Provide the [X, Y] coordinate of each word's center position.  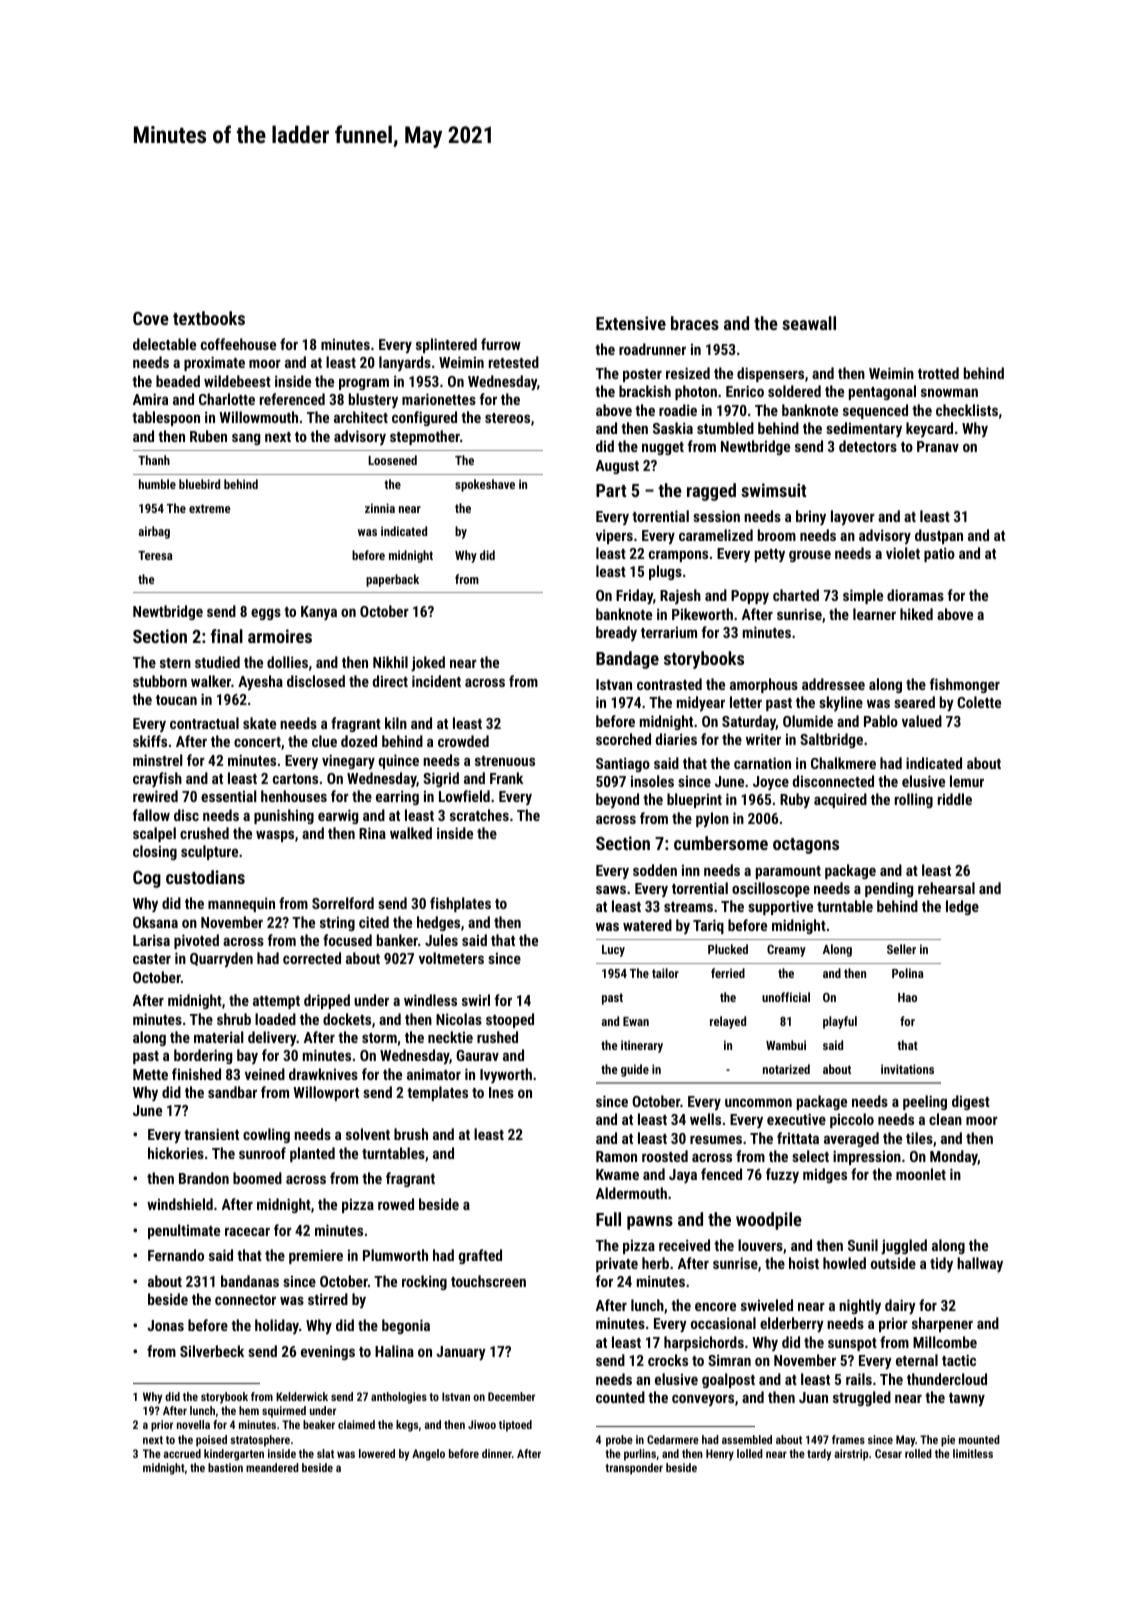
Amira [150, 399]
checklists [967, 410]
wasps [275, 836]
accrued [182, 1453]
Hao [907, 997]
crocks [668, 1360]
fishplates [460, 904]
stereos [507, 418]
